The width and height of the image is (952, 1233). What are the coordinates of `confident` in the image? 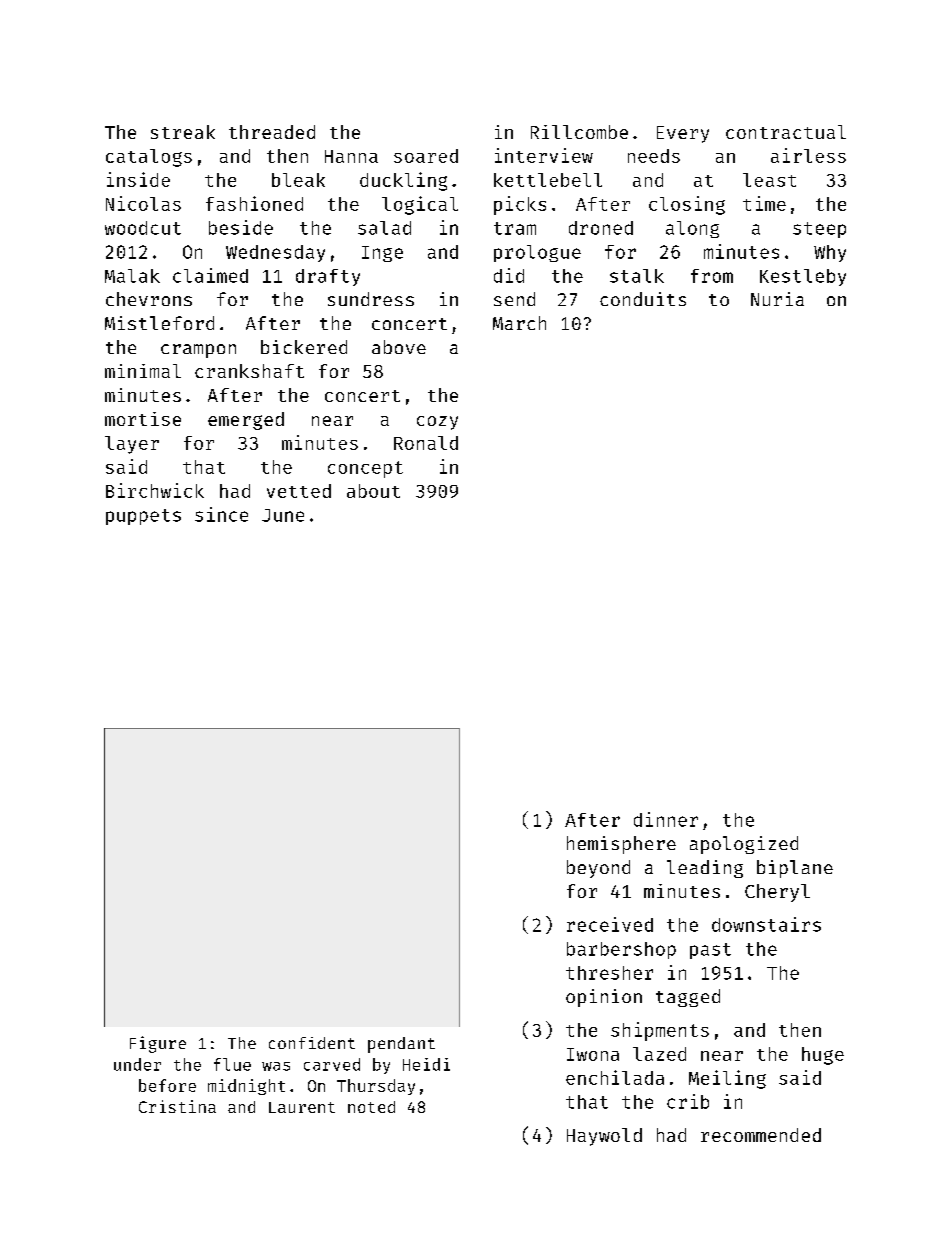 It's located at (312, 1043).
